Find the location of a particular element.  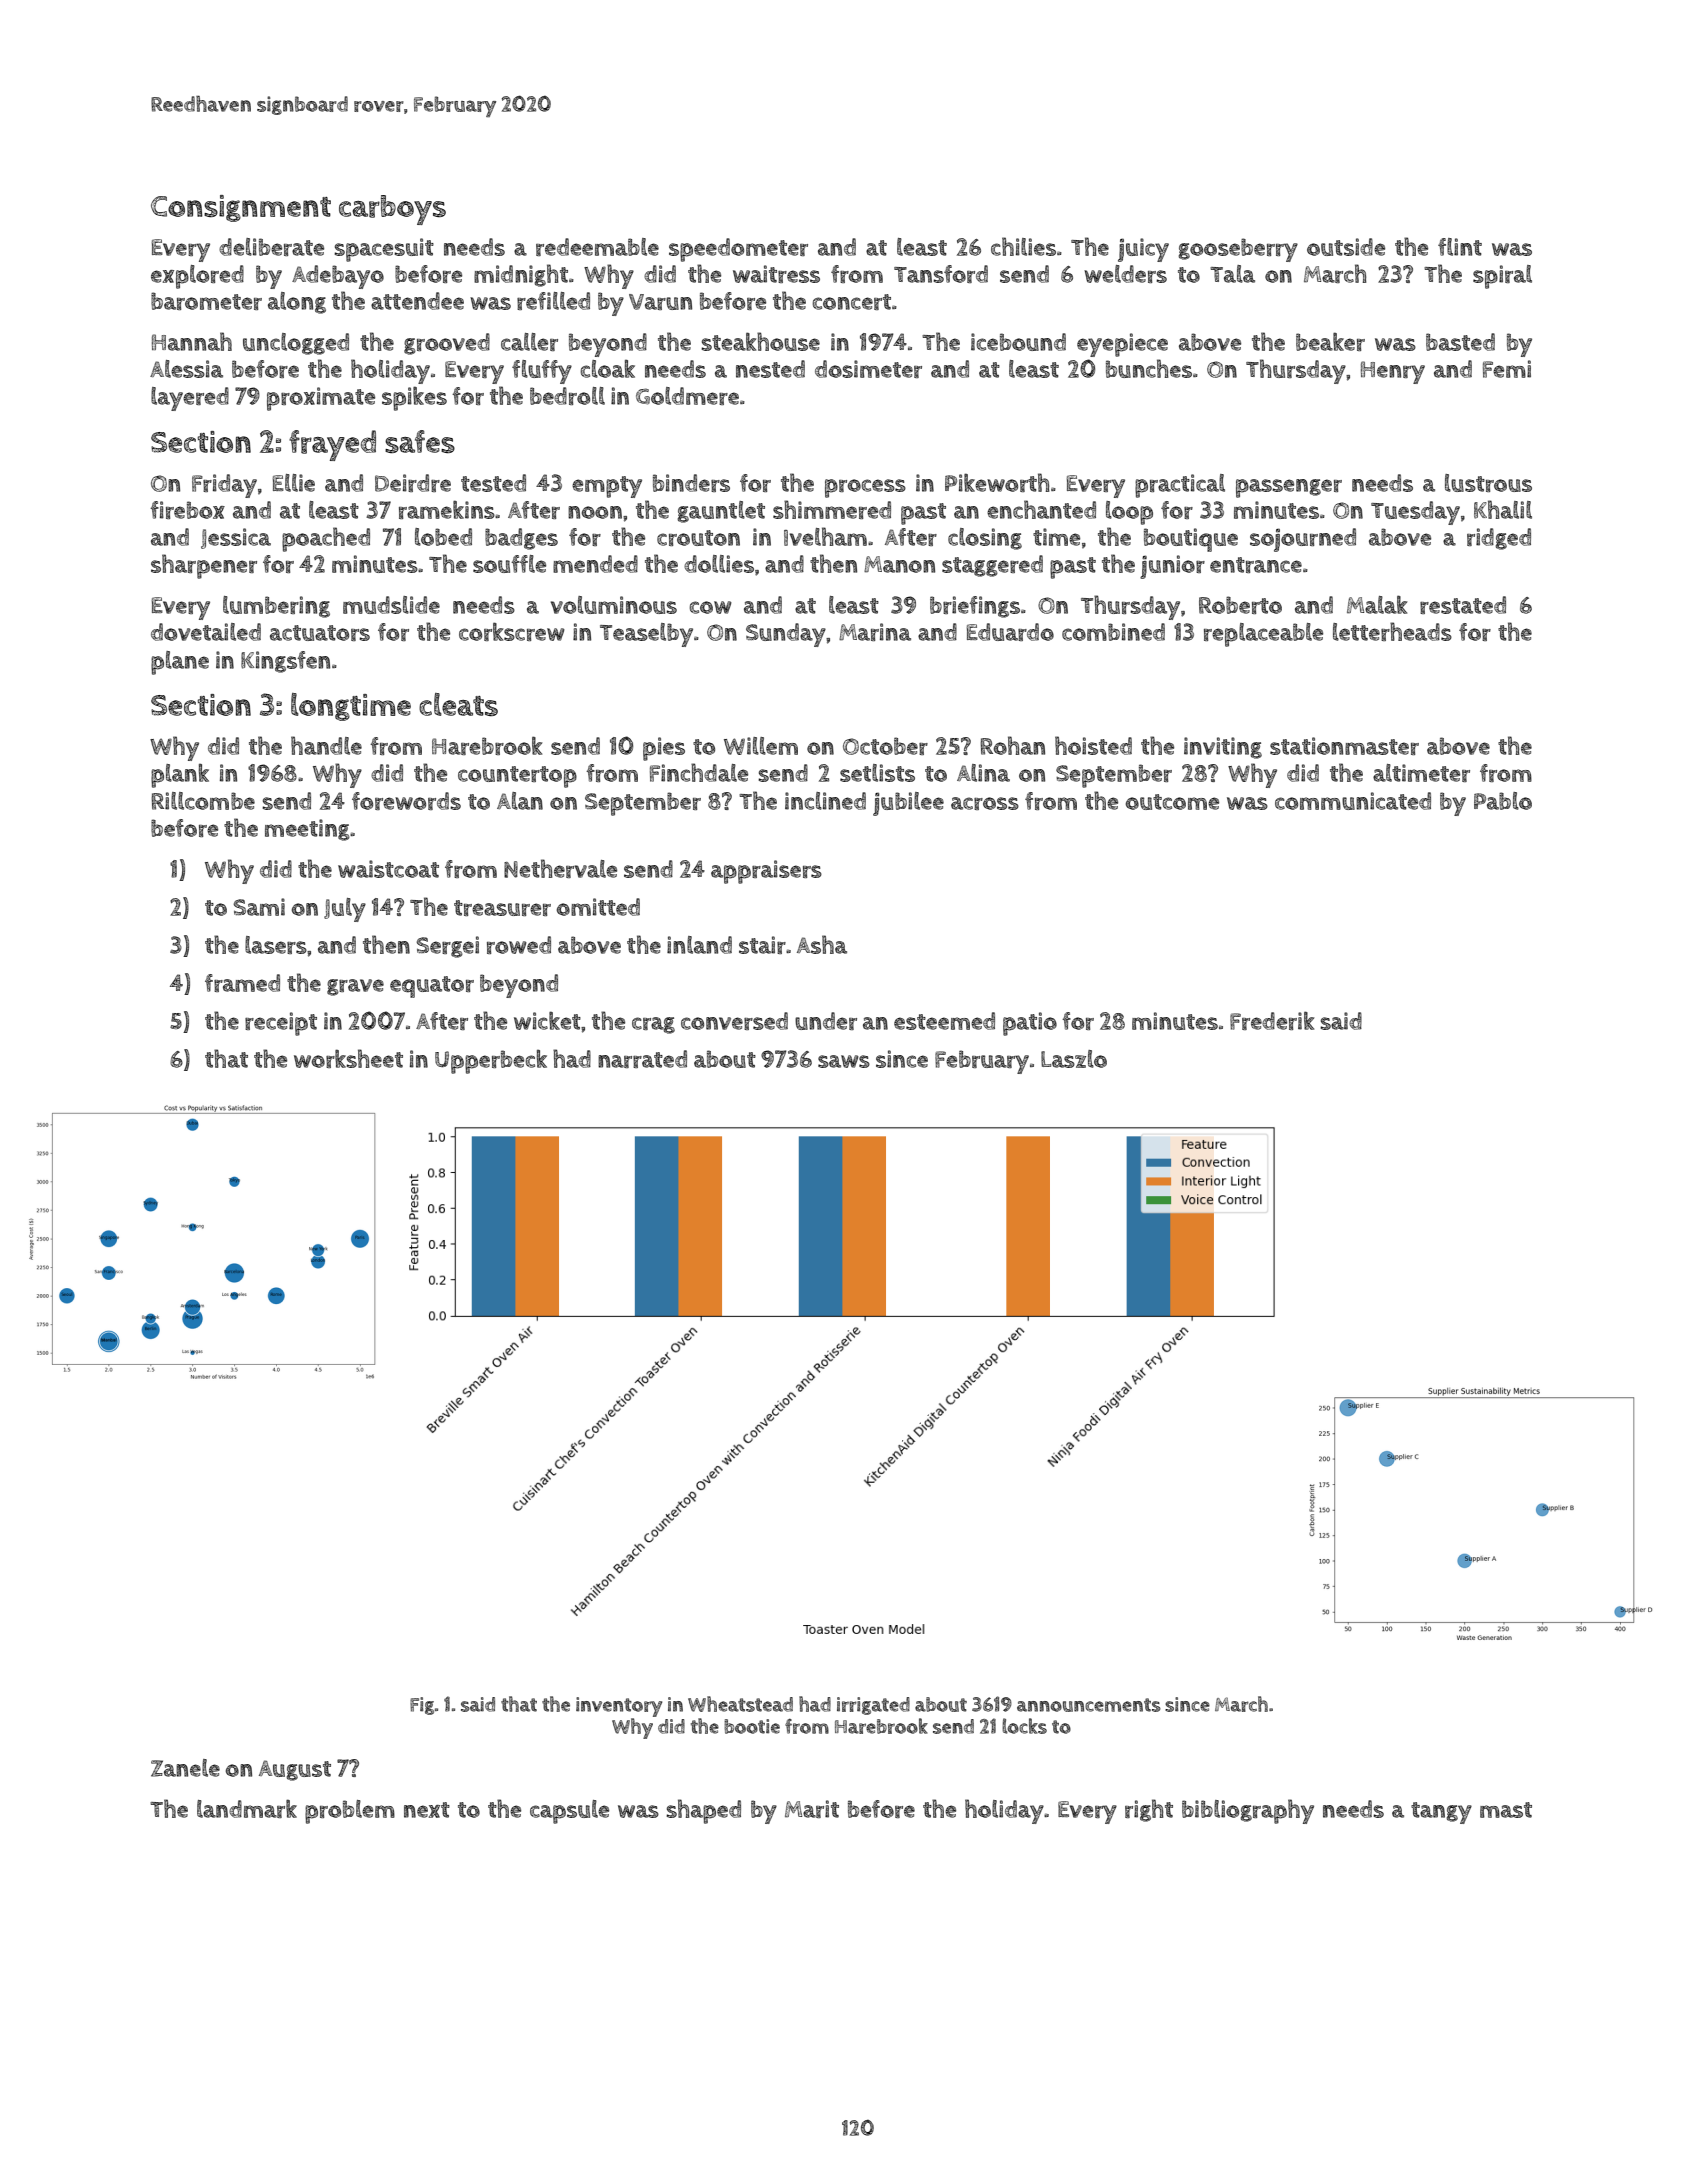

Frederik is located at coordinates (1272, 1020).
